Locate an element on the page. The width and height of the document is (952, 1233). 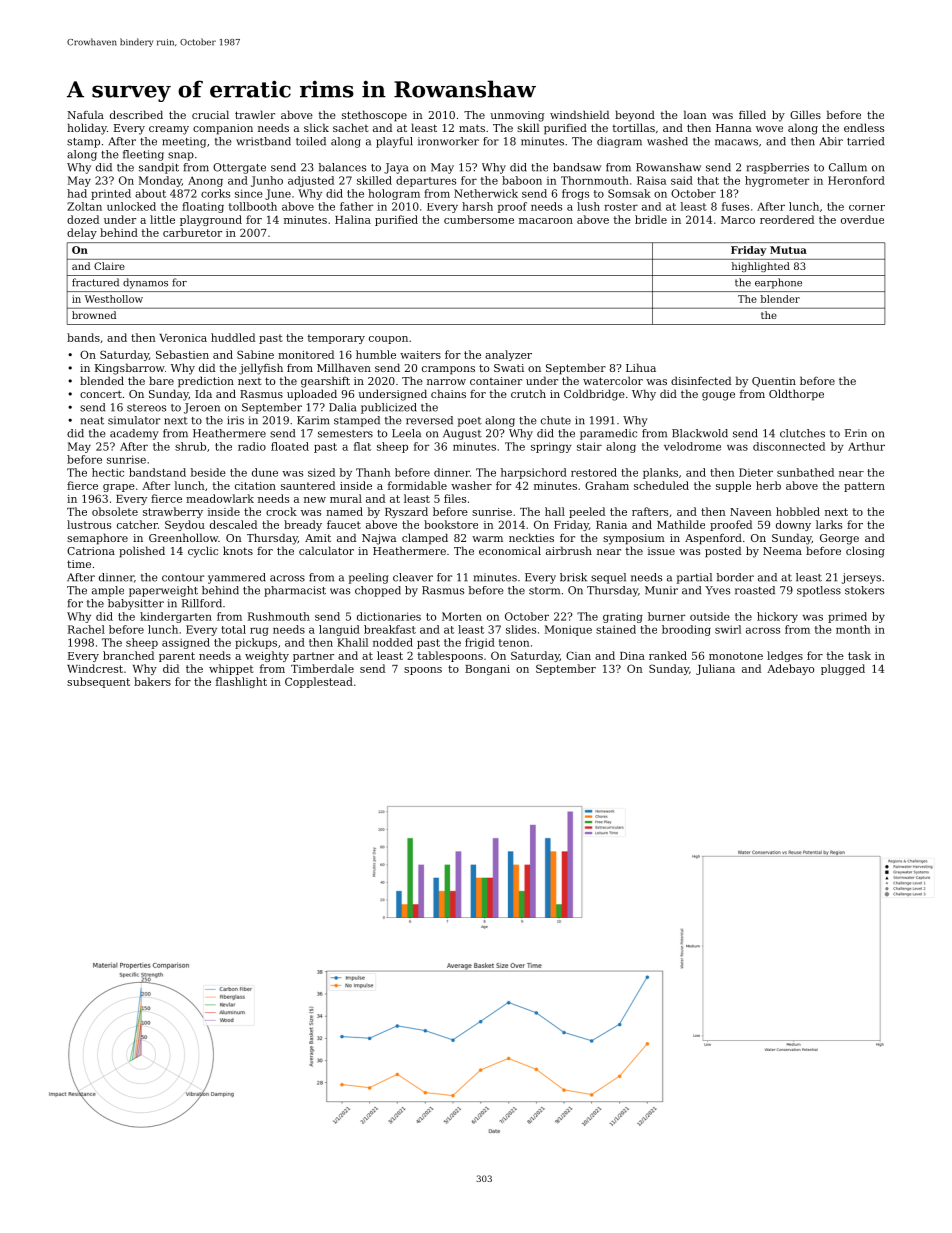
Timberdale is located at coordinates (322, 668).
